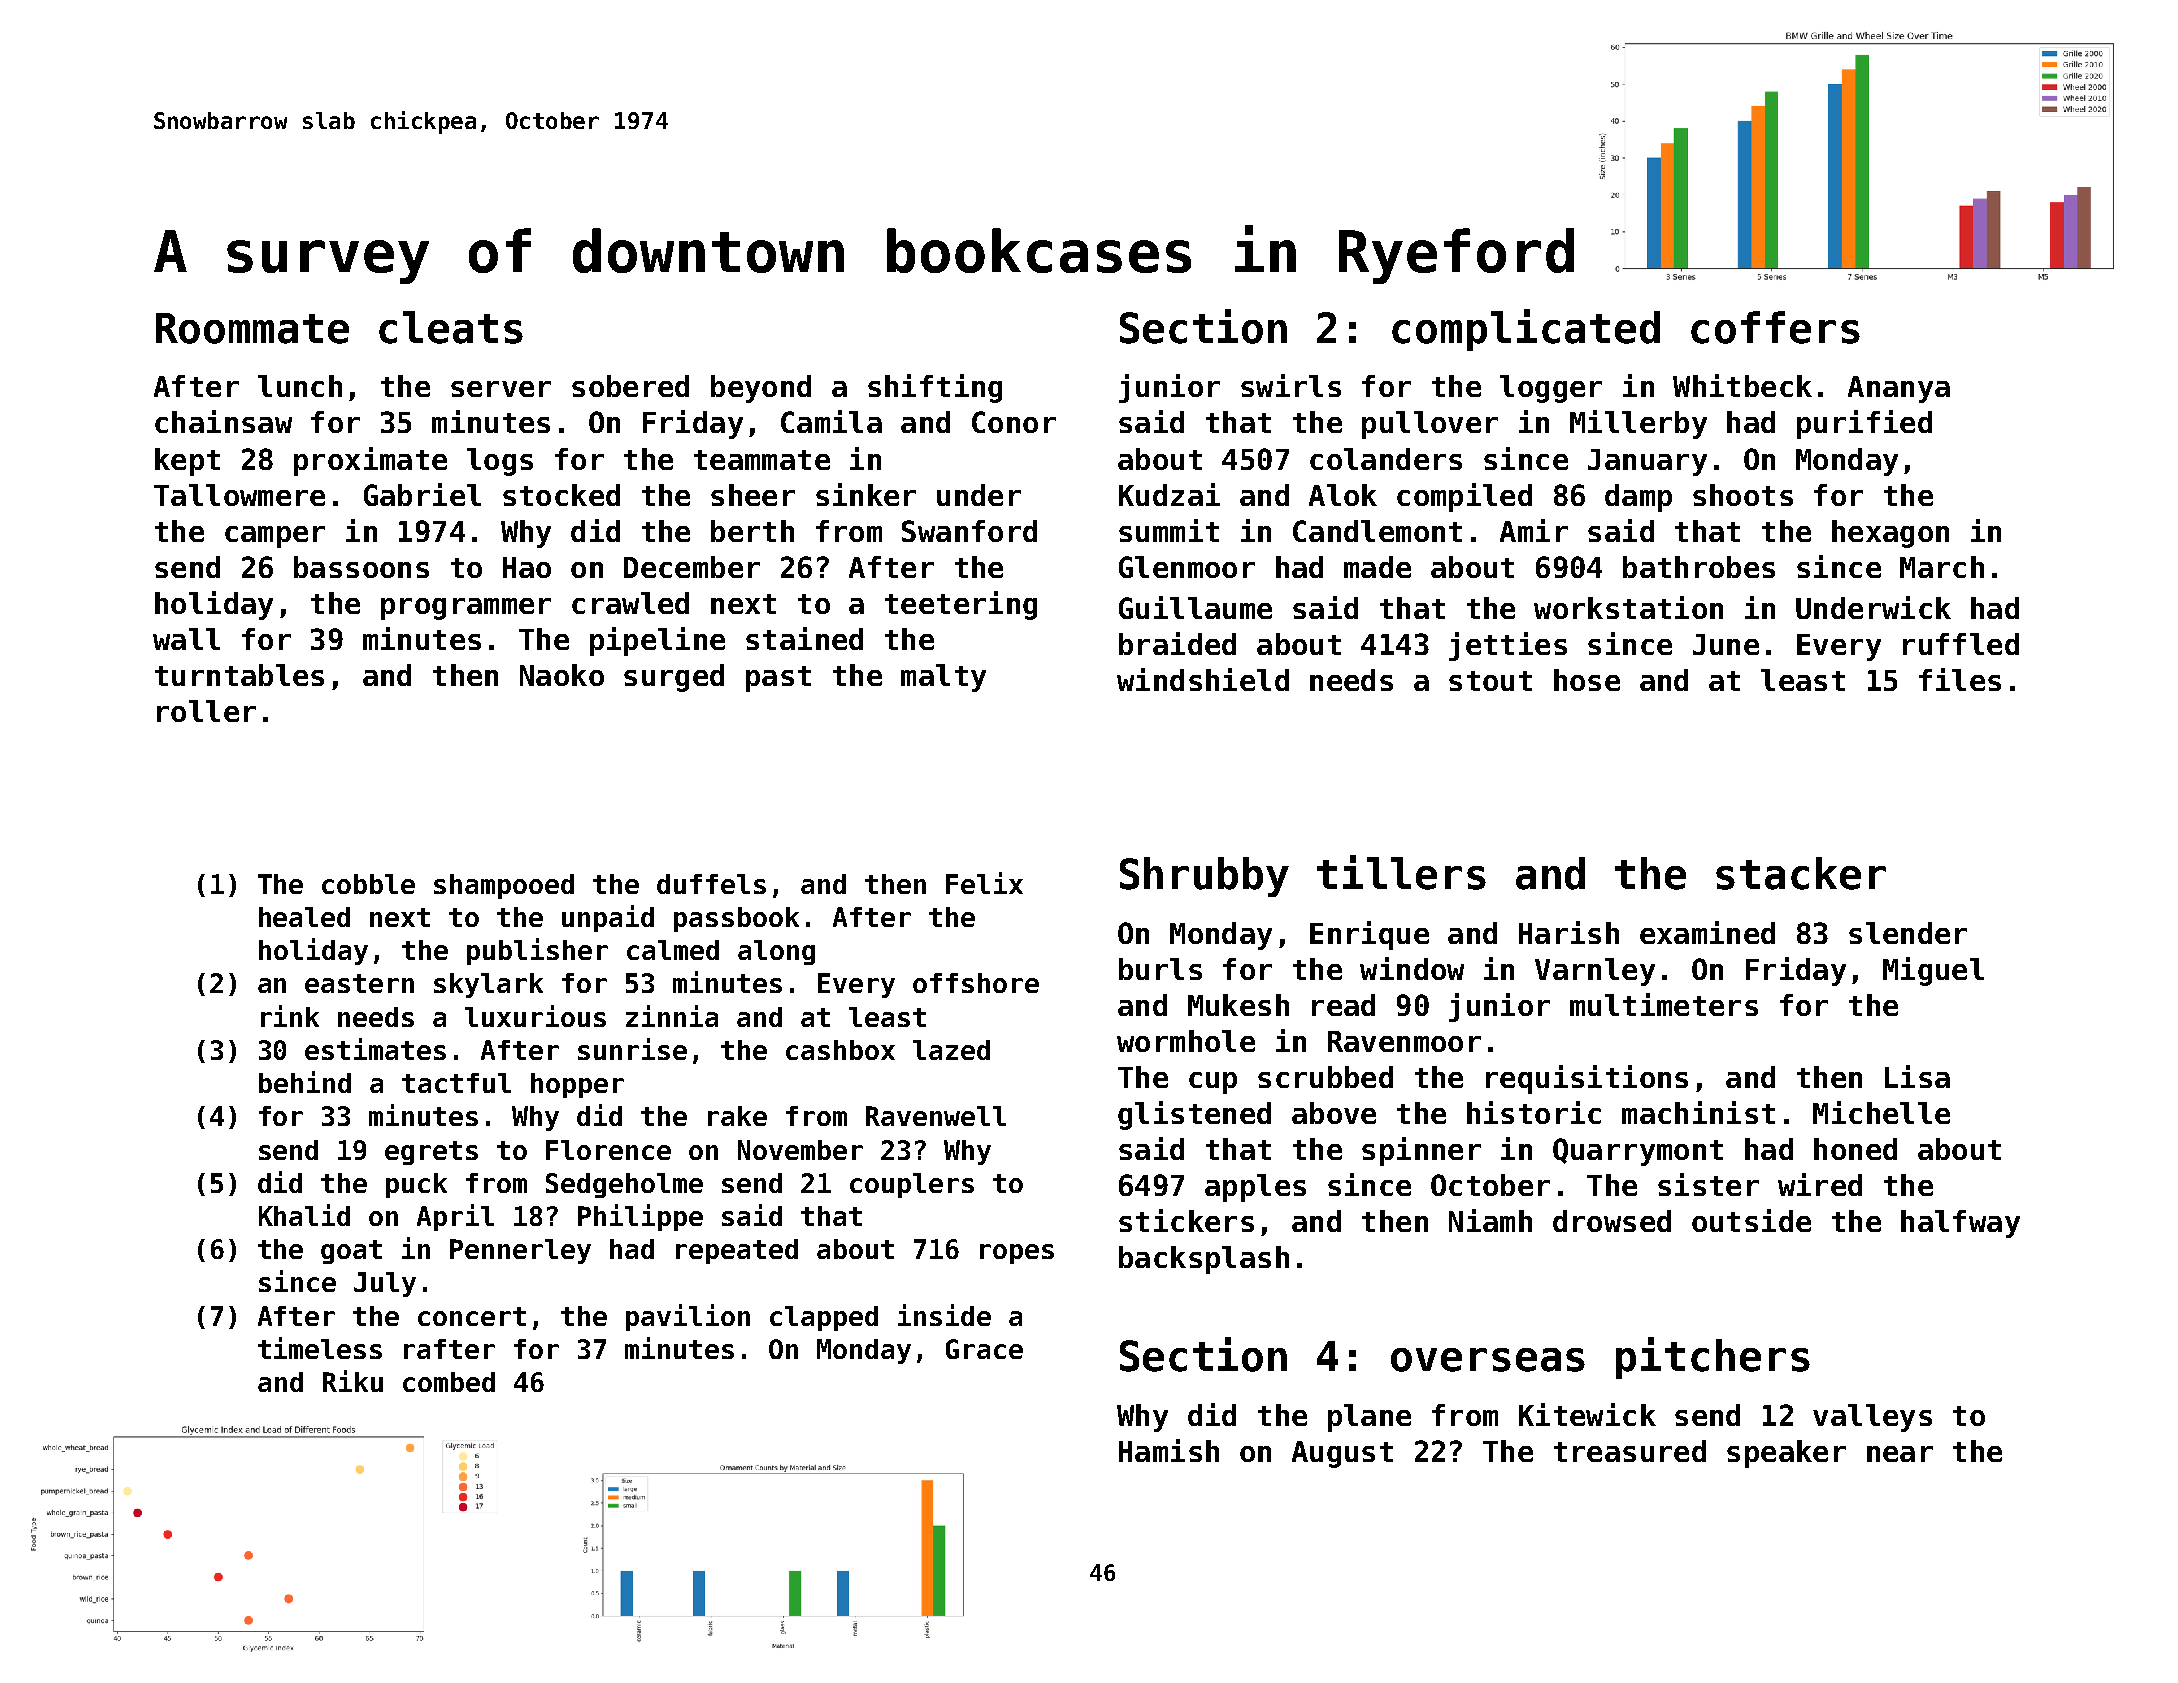 The width and height of the image is (2178, 1683). What do you see at coordinates (304, 917) in the image?
I see `healed` at bounding box center [304, 917].
